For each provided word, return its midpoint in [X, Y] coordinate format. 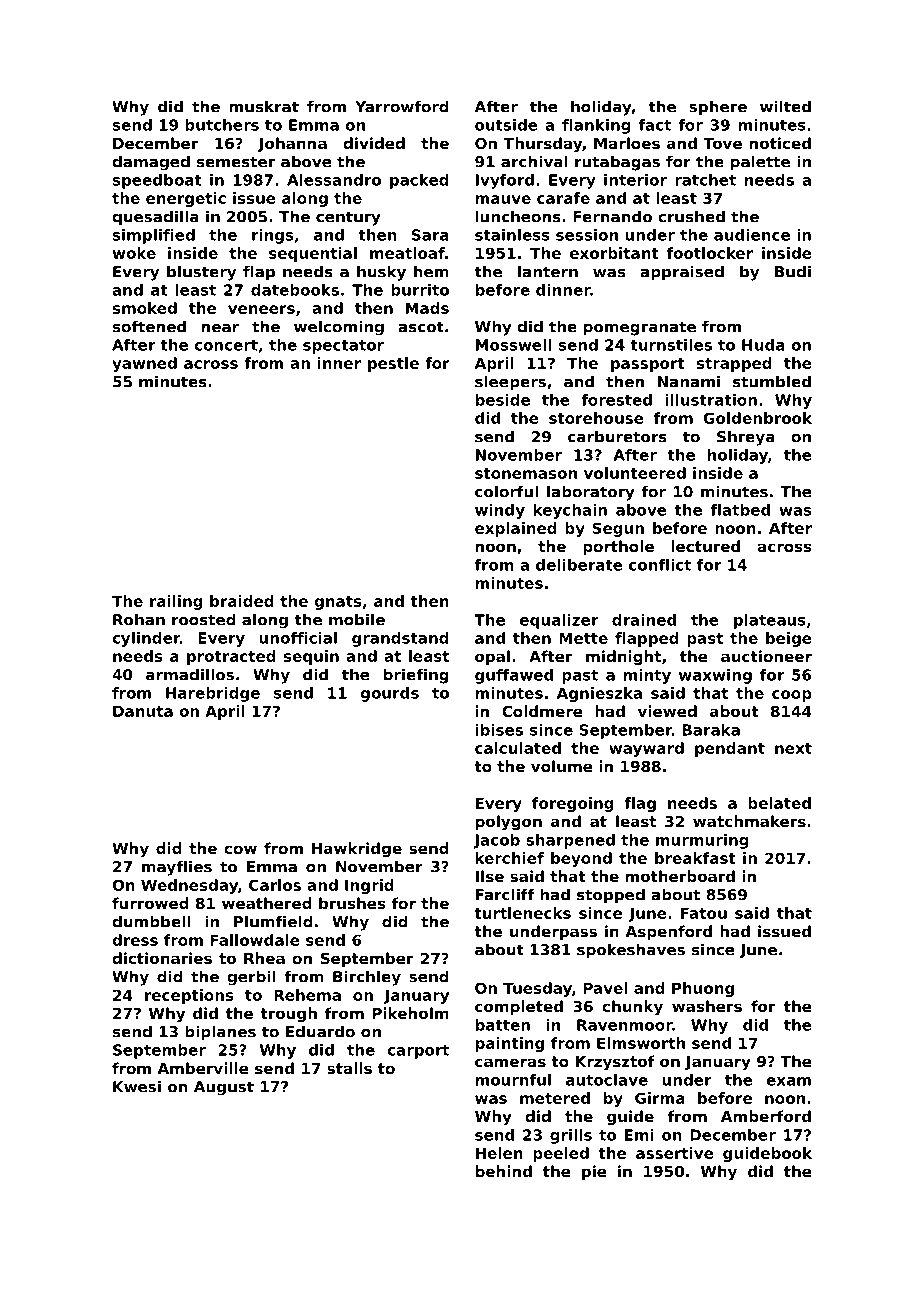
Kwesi [137, 1086]
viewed [667, 711]
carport [418, 1052]
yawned [144, 364]
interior [635, 180]
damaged [151, 163]
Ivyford [505, 181]
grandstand [400, 639]
